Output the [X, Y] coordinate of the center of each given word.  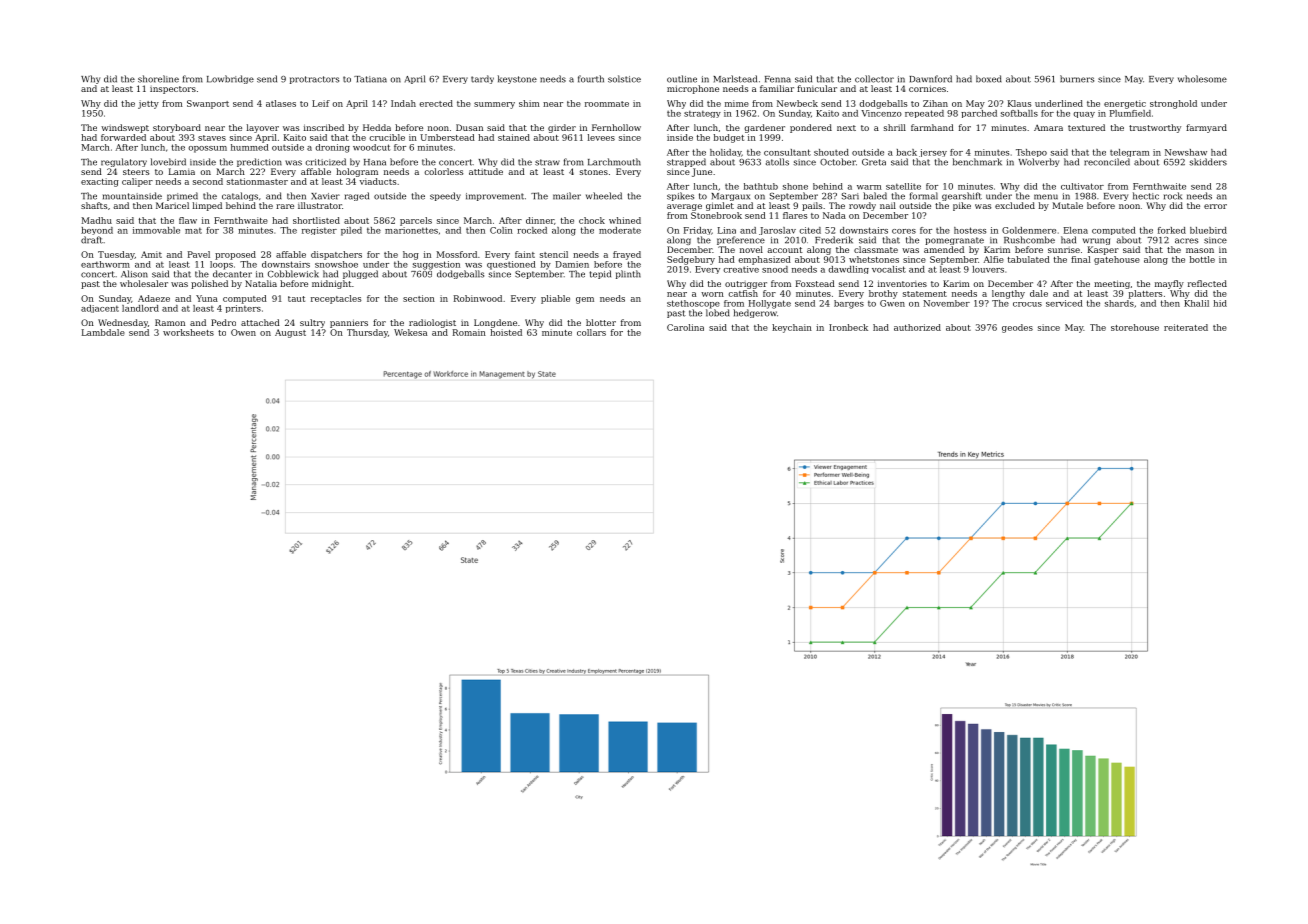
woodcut [371, 147]
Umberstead [447, 137]
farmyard [1206, 128]
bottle [1202, 259]
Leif [321, 103]
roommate [607, 104]
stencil [554, 254]
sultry [312, 323]
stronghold [1173, 104]
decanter [232, 274]
